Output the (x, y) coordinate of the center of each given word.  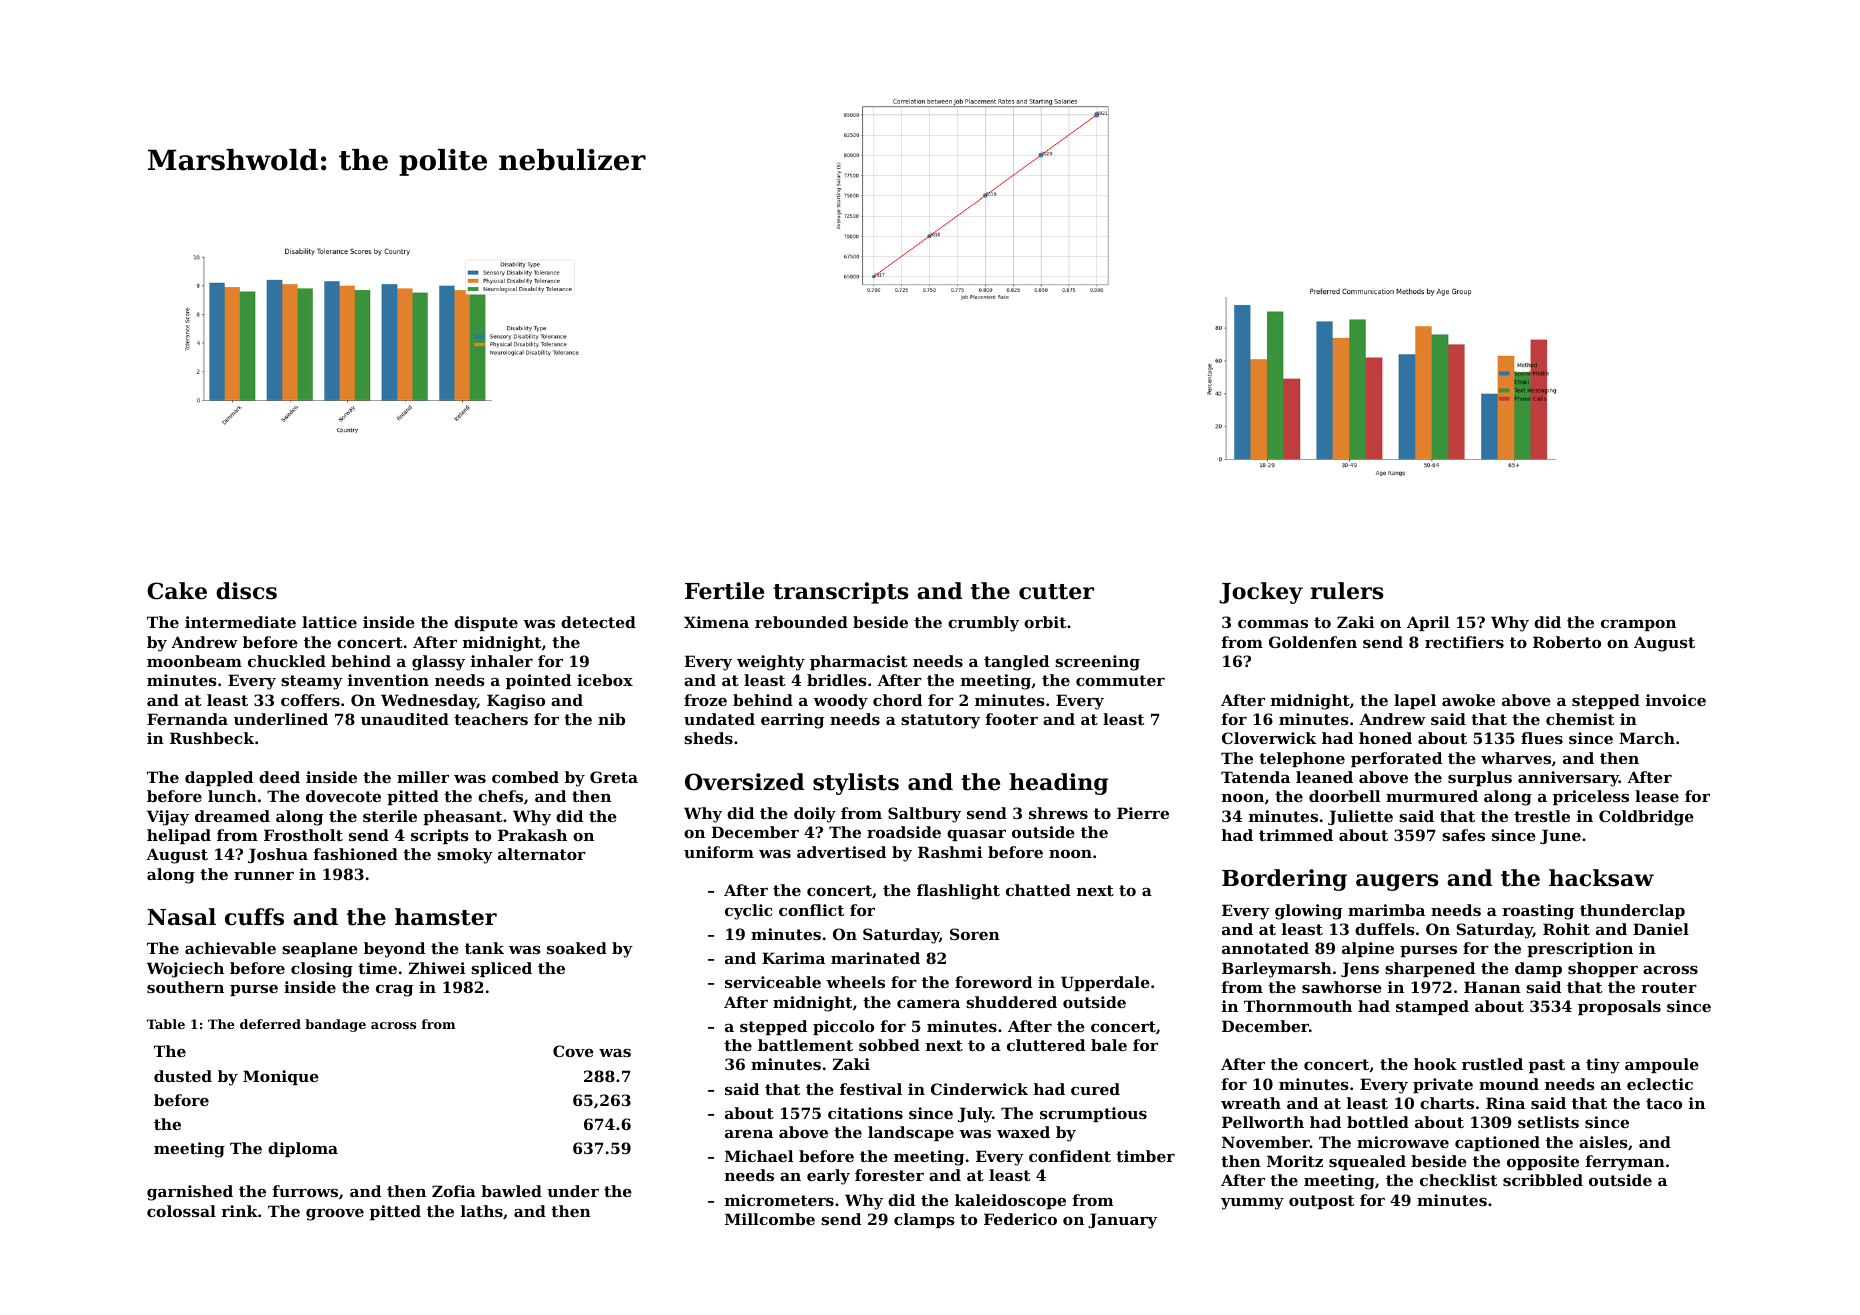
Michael (759, 1156)
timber (1145, 1156)
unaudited (405, 719)
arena (749, 1134)
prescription (1580, 949)
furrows (305, 1191)
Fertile (724, 591)
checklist (1458, 1180)
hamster (446, 917)
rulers (1347, 591)
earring (792, 721)
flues (1542, 738)
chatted (1038, 890)
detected (598, 622)
